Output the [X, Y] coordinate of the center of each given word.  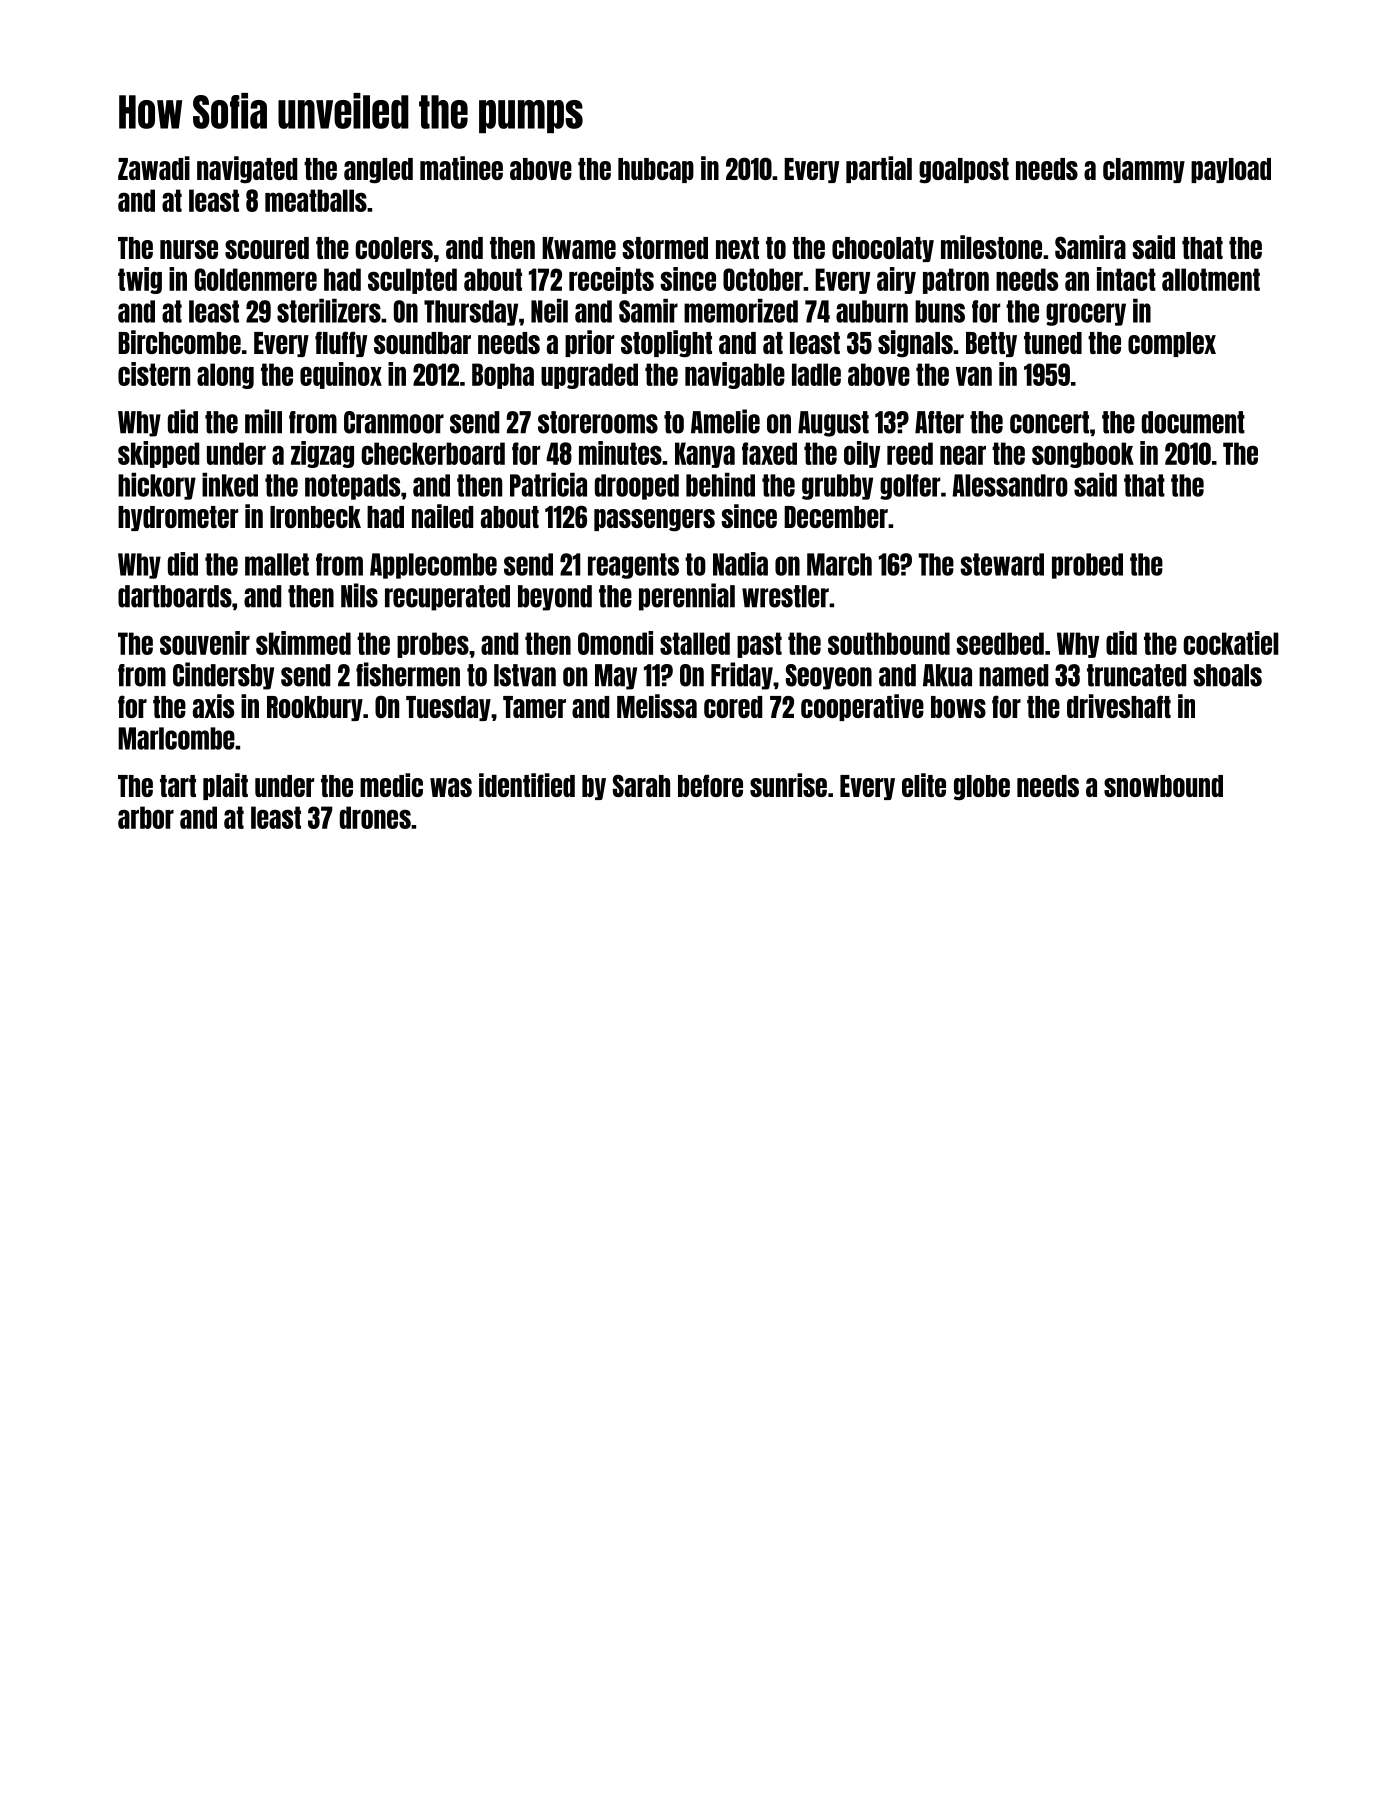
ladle [816, 374]
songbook [1083, 455]
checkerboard [433, 453]
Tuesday [448, 708]
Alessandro [1010, 485]
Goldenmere [256, 279]
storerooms [598, 422]
